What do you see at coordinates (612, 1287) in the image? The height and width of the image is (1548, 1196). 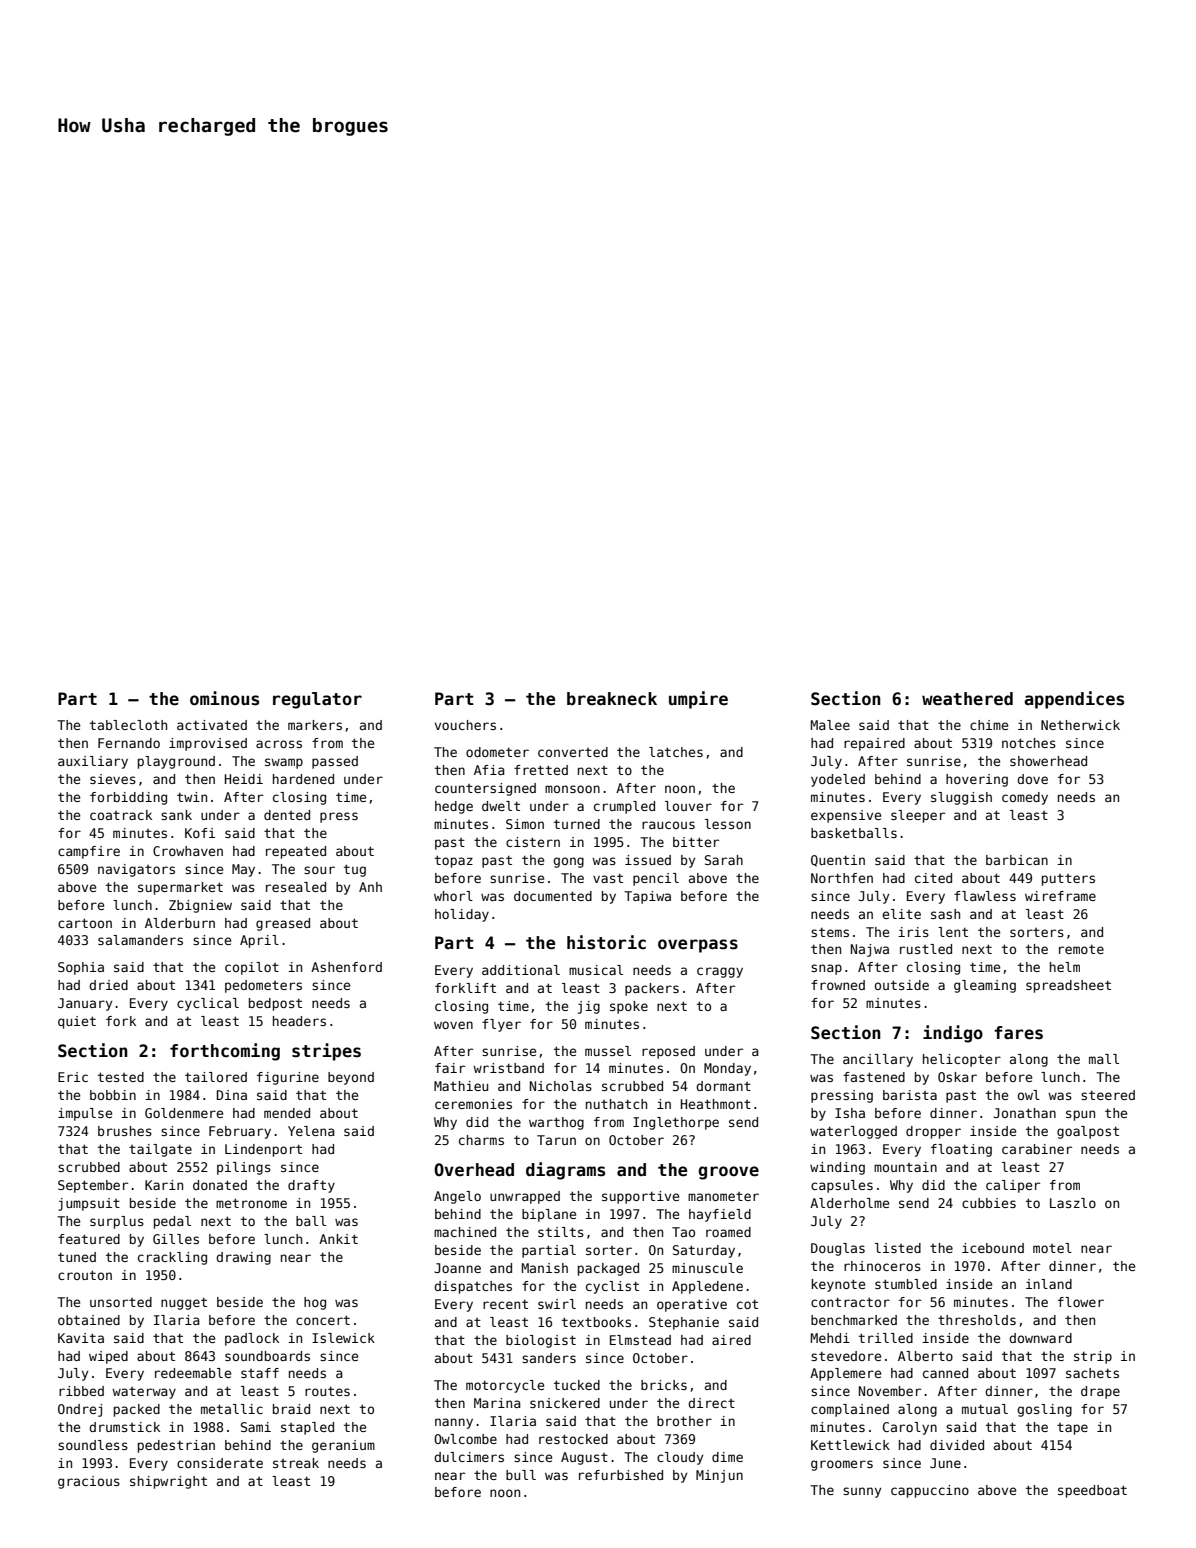 I see `cyclist` at bounding box center [612, 1287].
